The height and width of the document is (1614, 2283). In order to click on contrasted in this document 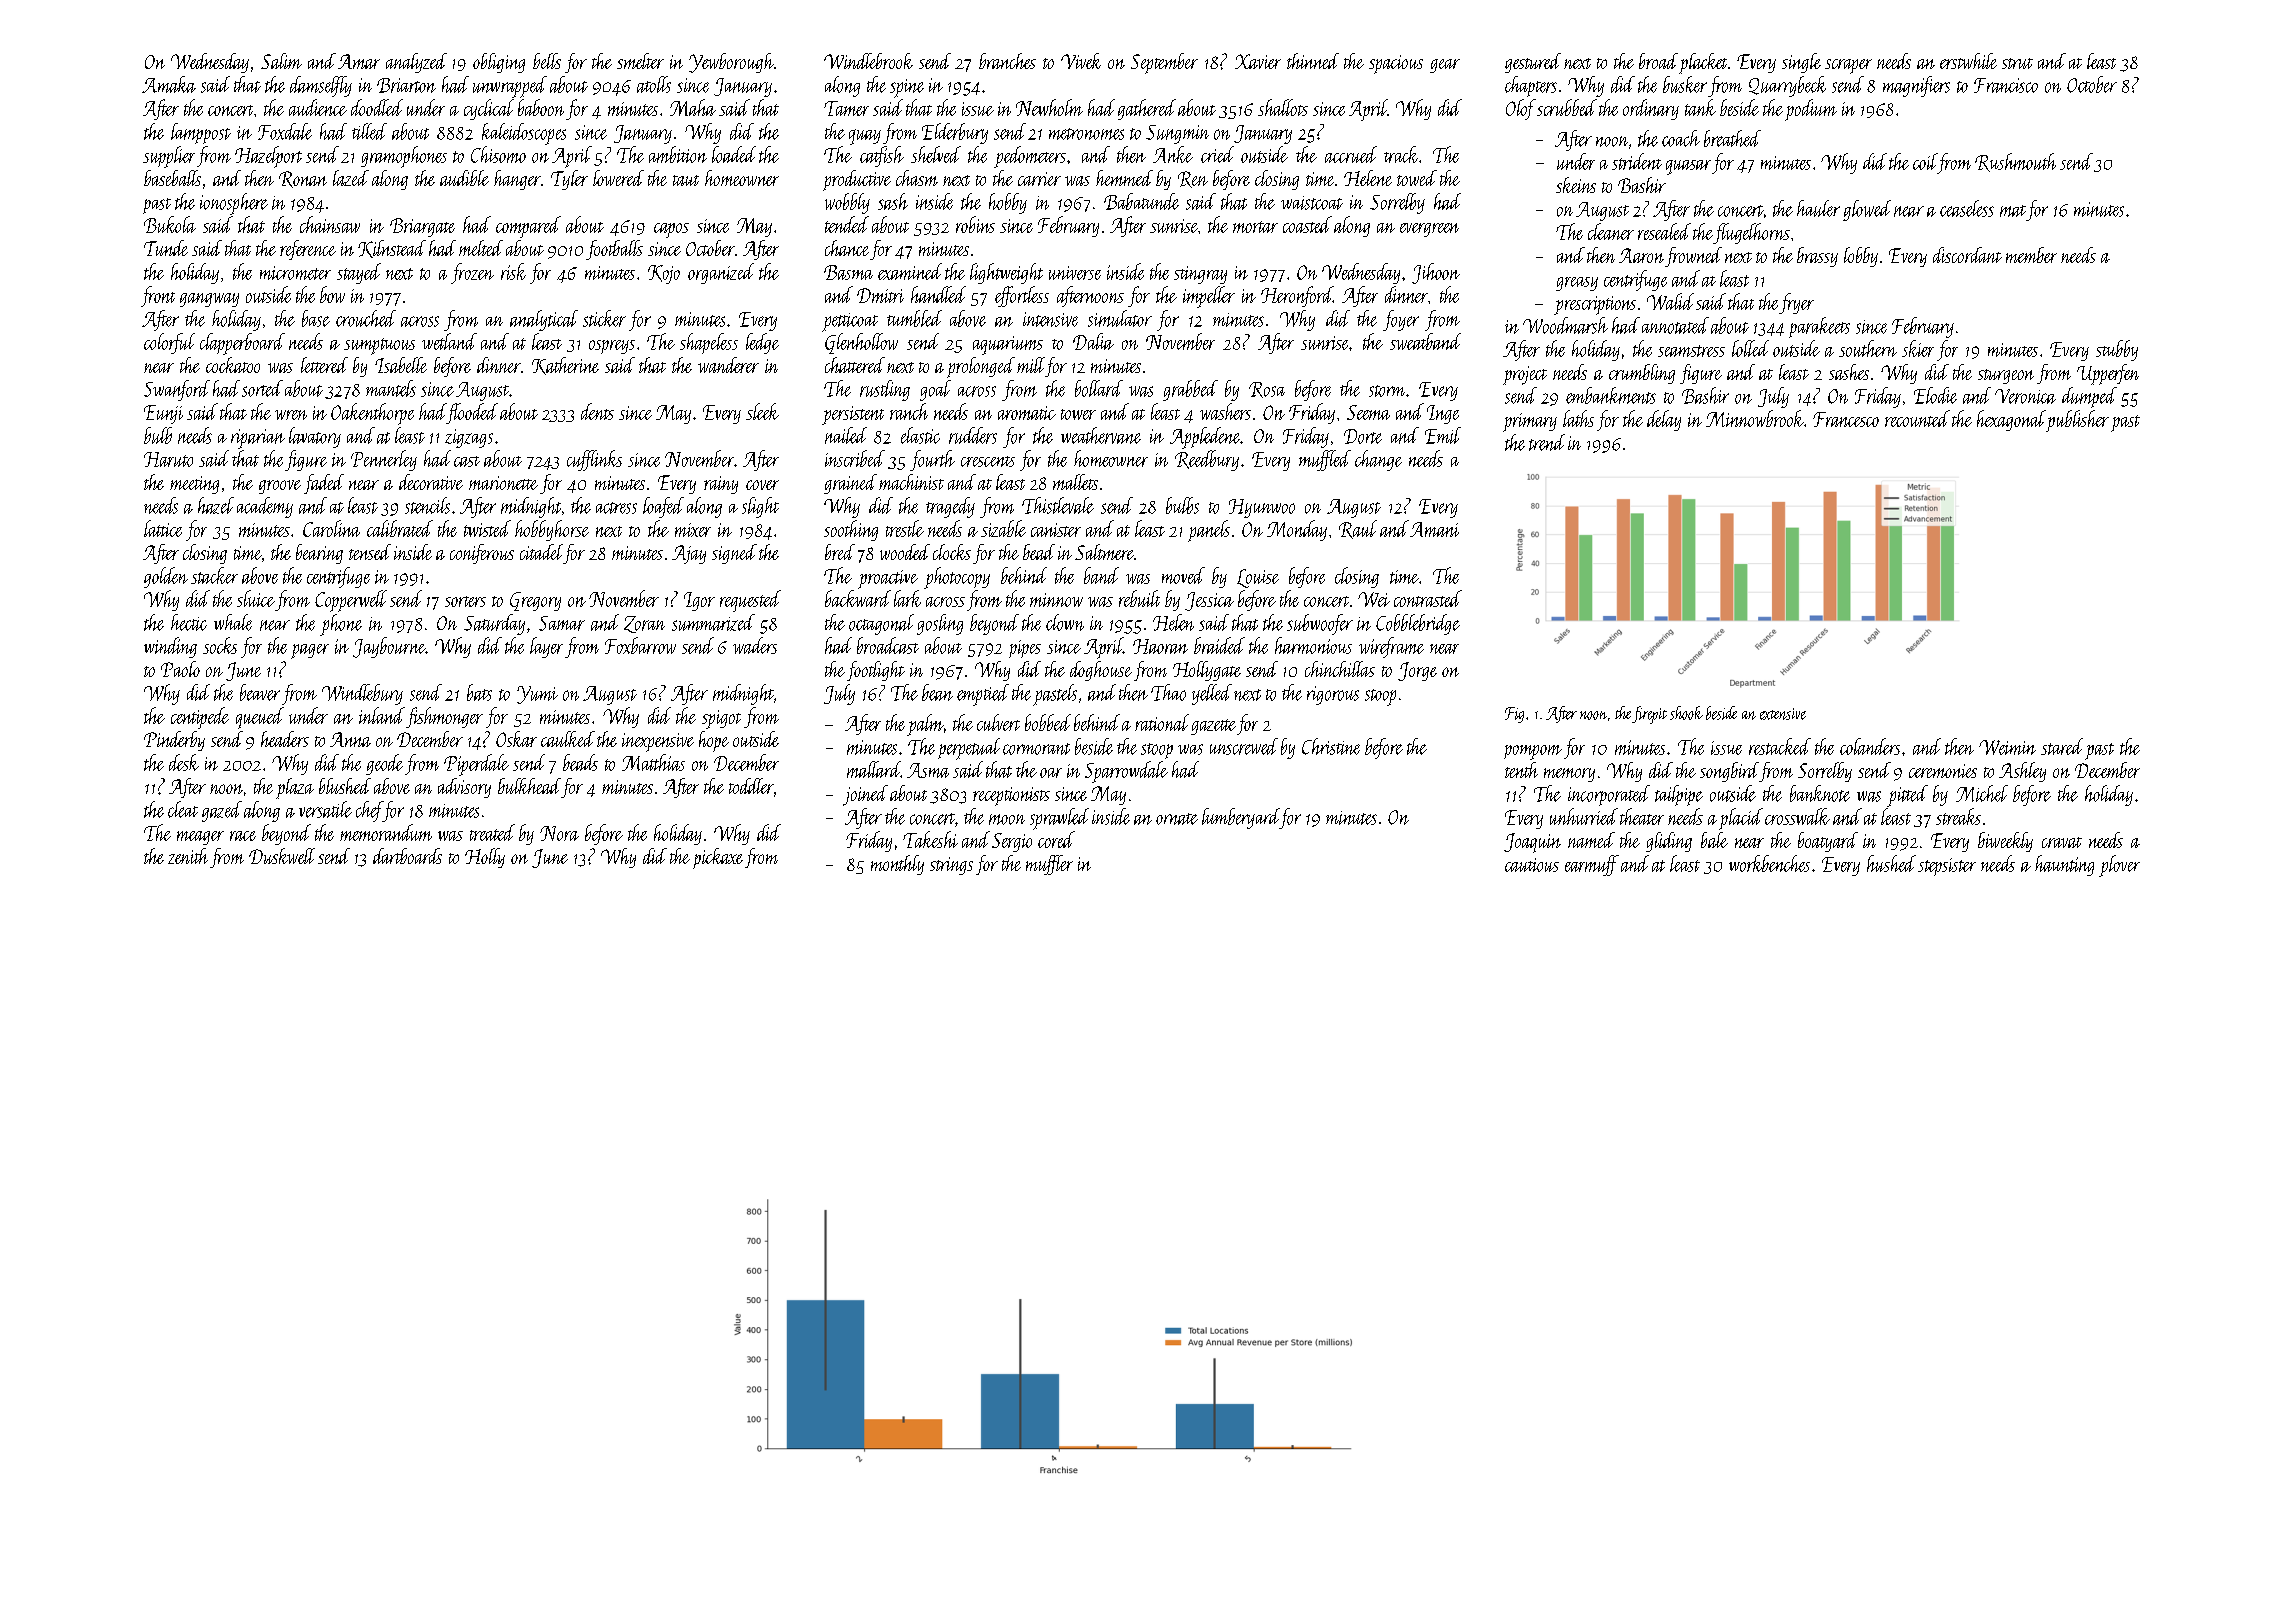, I will do `click(1428, 598)`.
